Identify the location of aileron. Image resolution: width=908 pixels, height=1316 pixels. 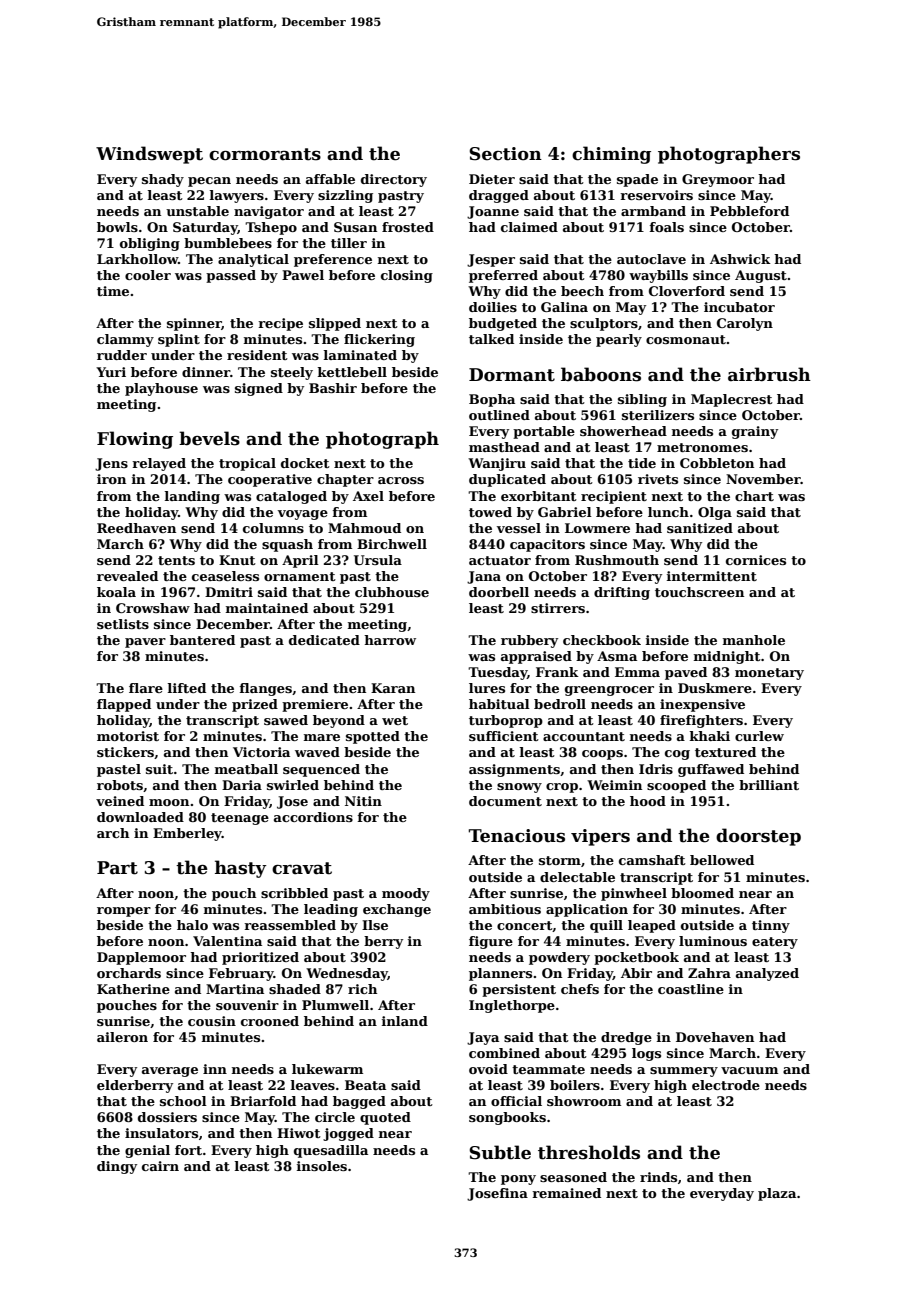
(122, 1037).
